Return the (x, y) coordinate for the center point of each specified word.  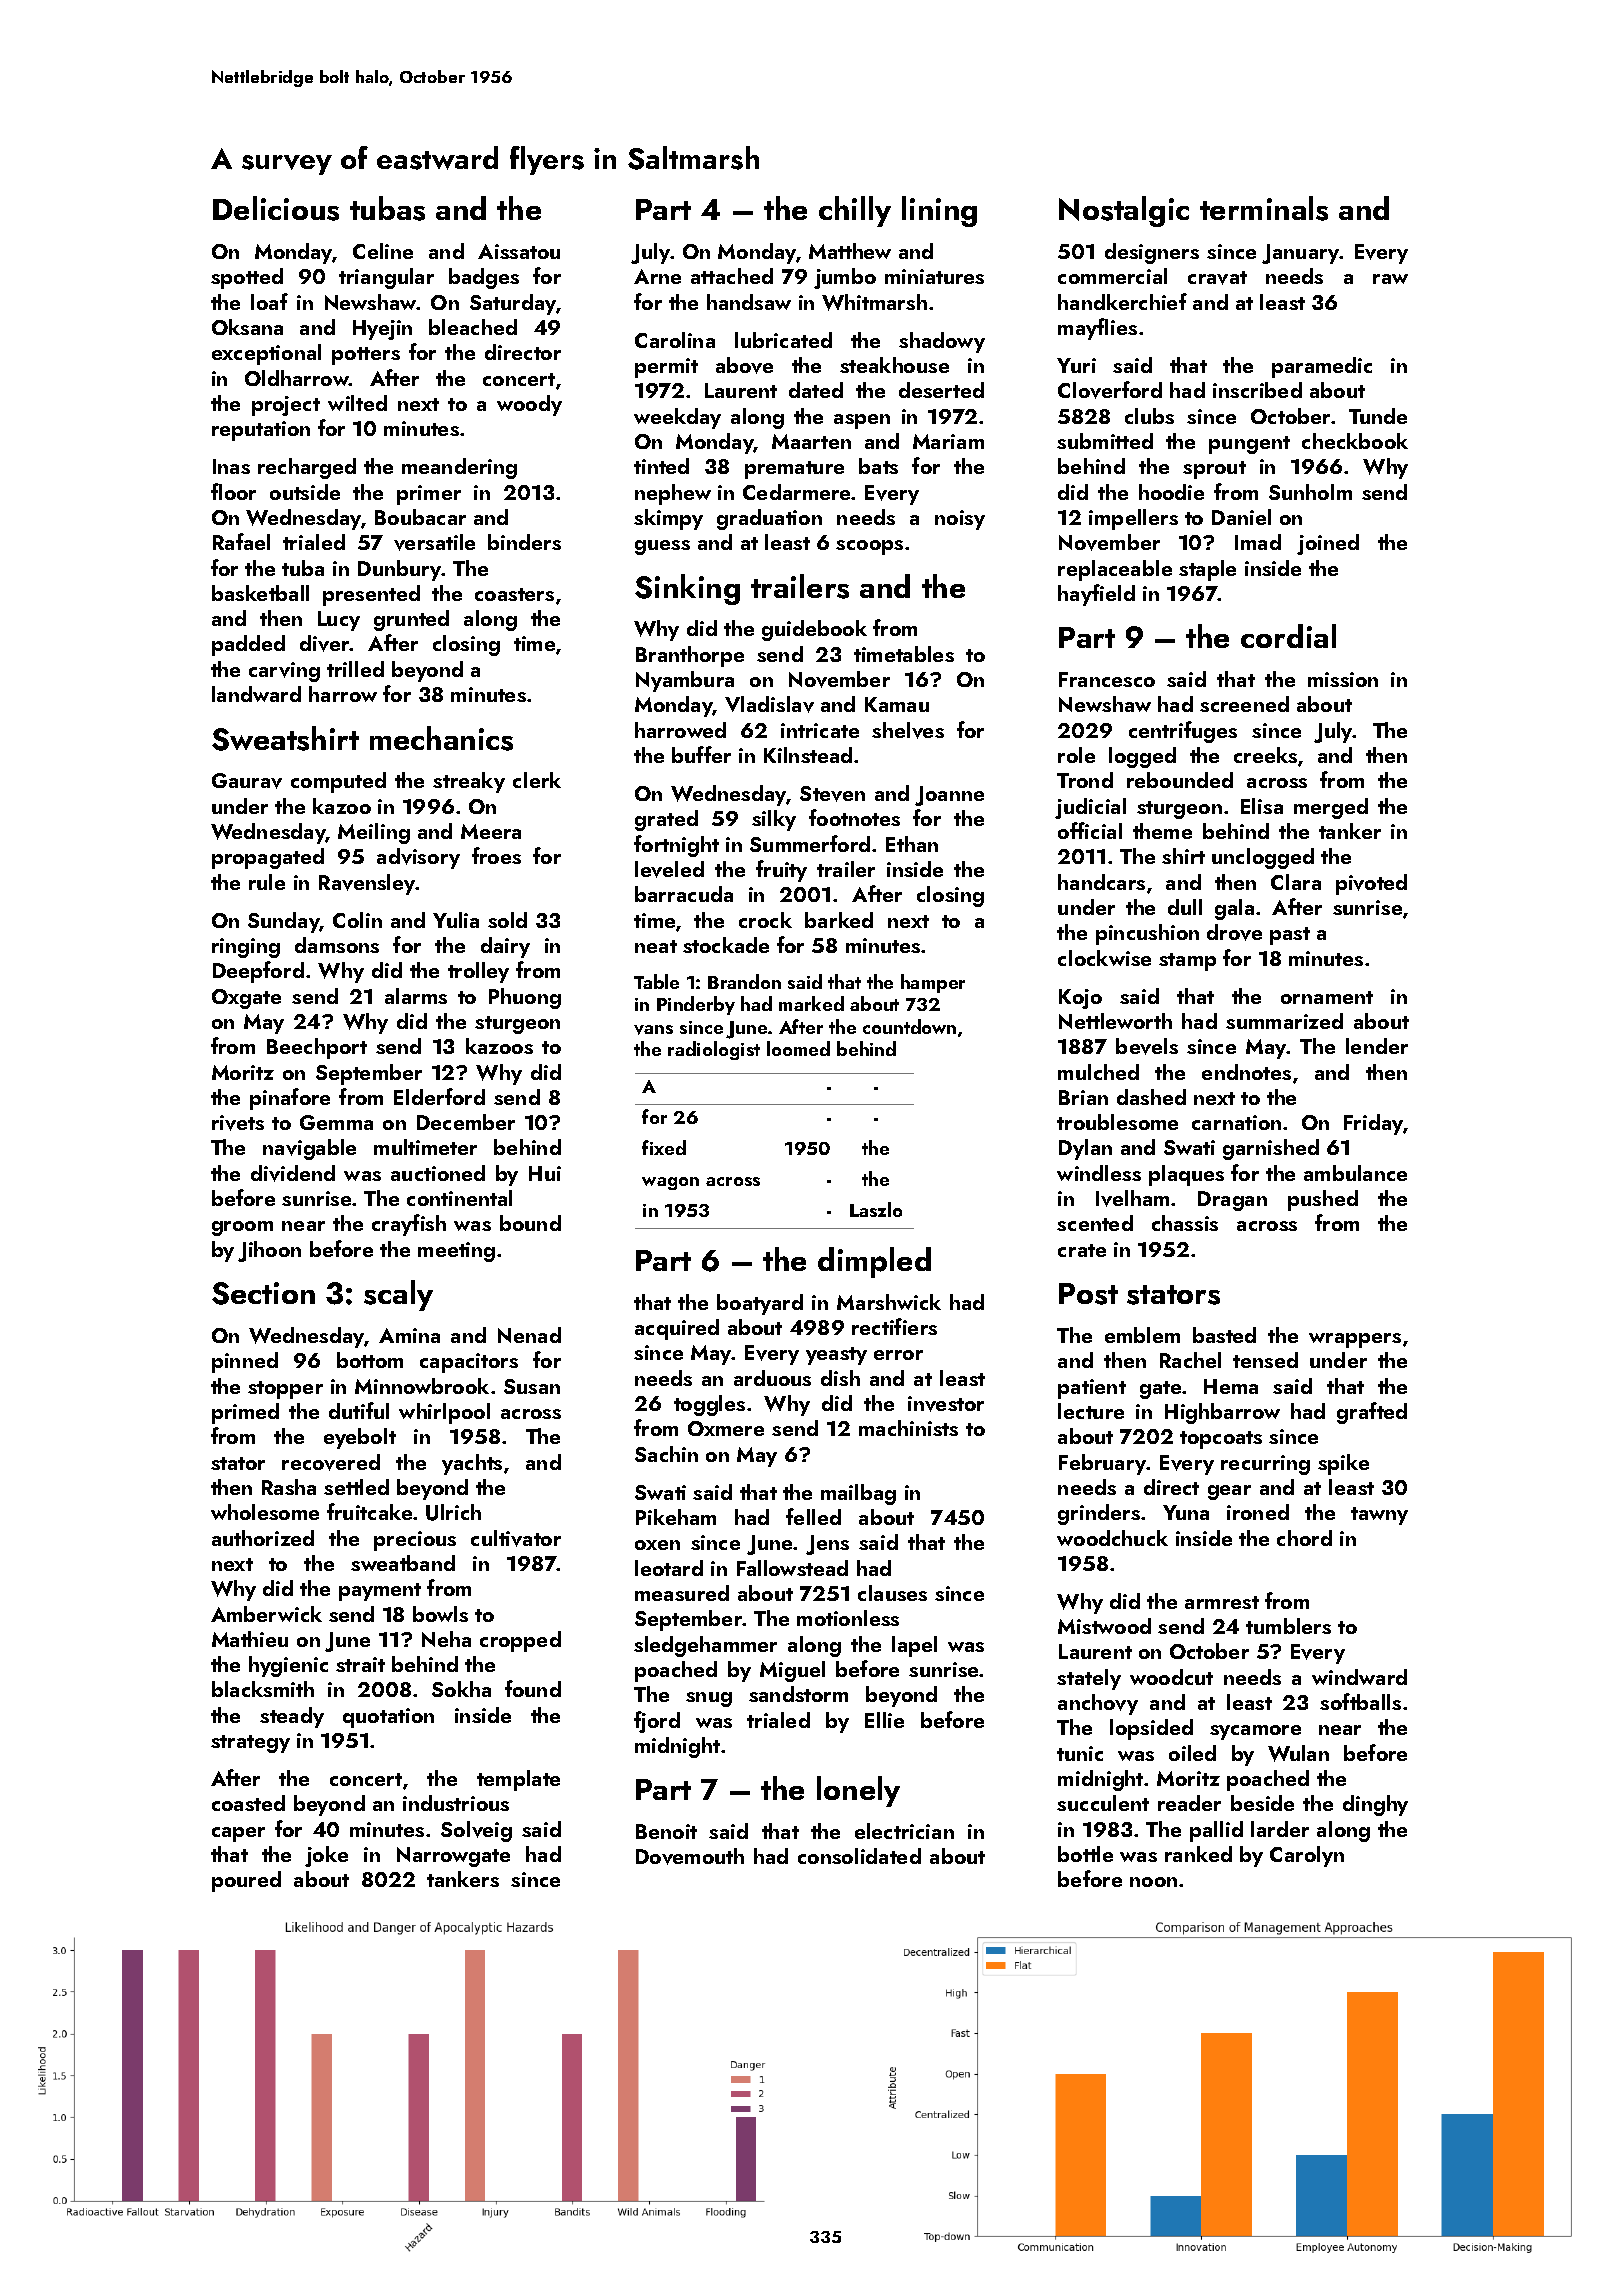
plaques (1186, 1175)
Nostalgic (1124, 211)
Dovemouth (690, 1856)
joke (326, 1856)
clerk (537, 780)
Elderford (439, 1096)
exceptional (266, 354)
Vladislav (769, 704)
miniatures (934, 276)
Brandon (744, 981)
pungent (1249, 445)
